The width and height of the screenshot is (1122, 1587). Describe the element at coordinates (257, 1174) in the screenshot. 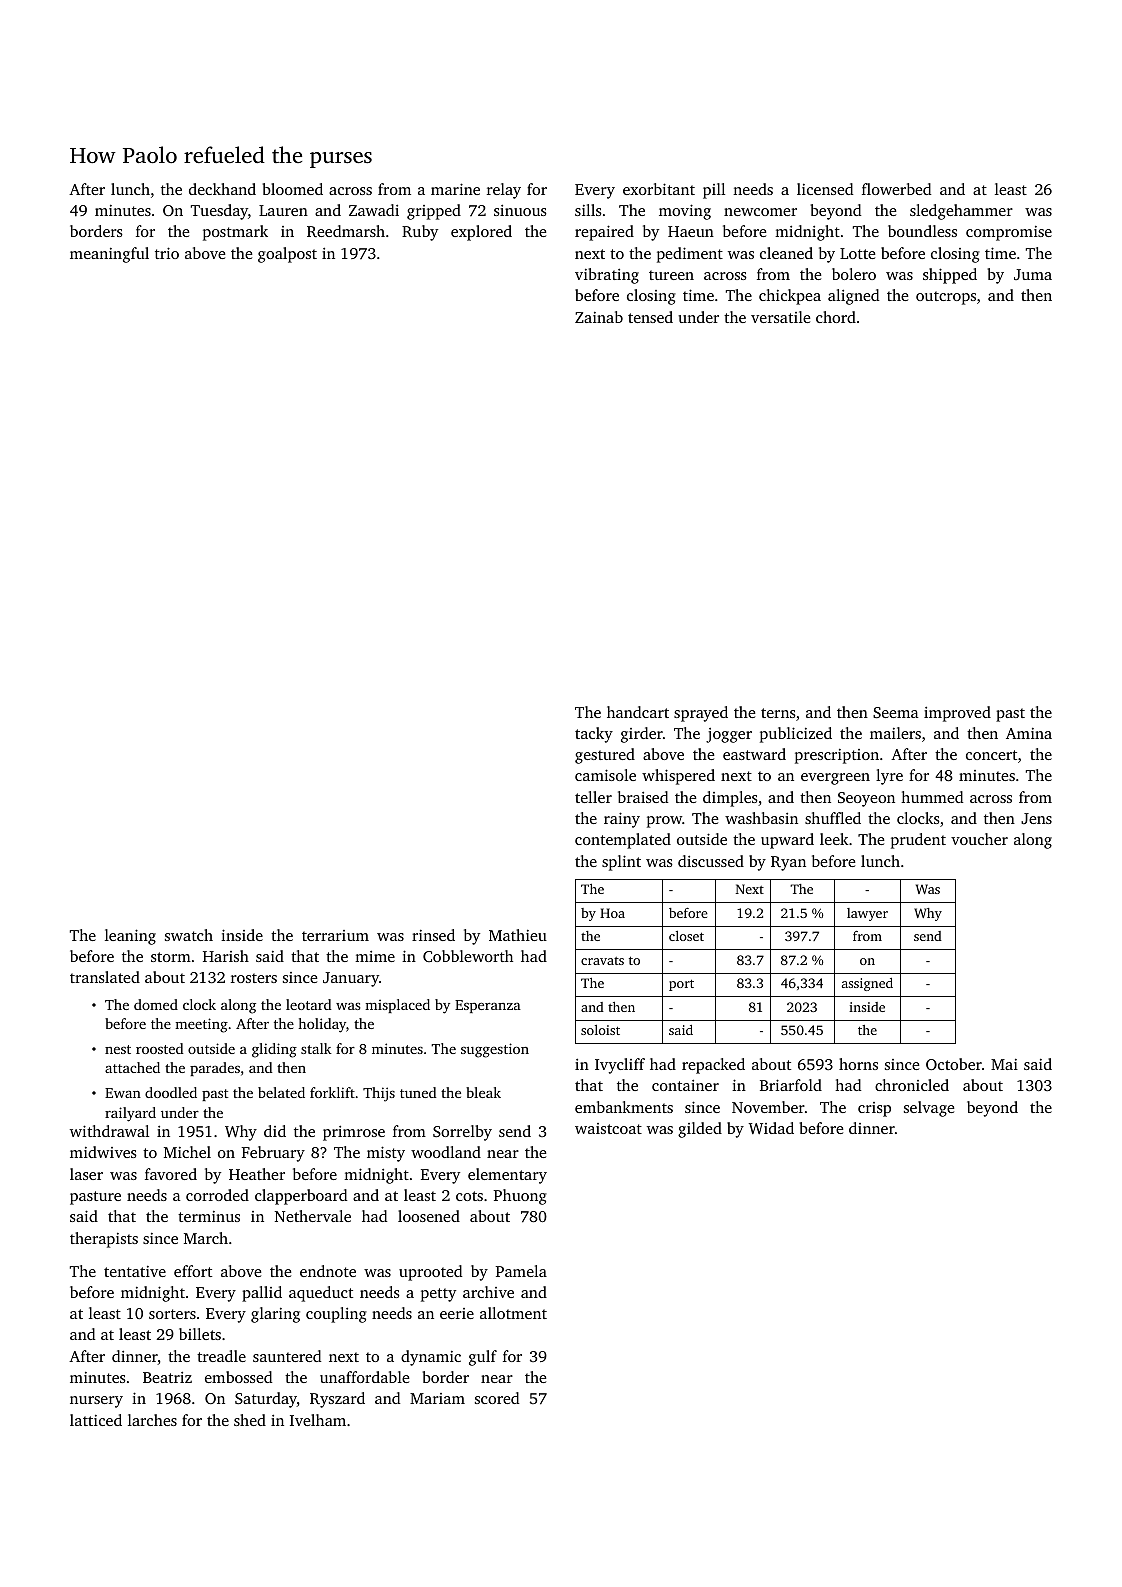

I see `Heather` at that location.
